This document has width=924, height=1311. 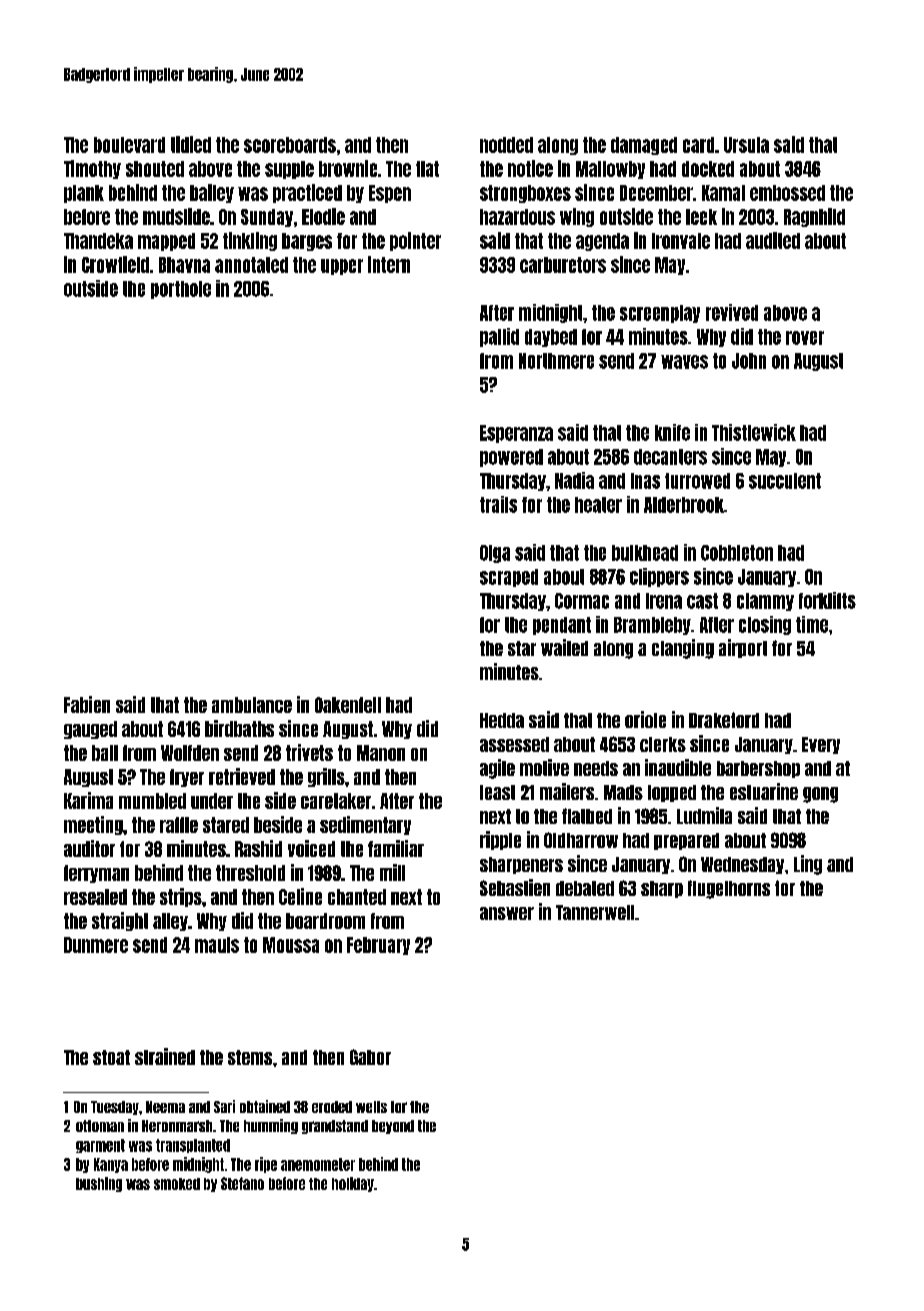 I want to click on mudslide, so click(x=176, y=216).
